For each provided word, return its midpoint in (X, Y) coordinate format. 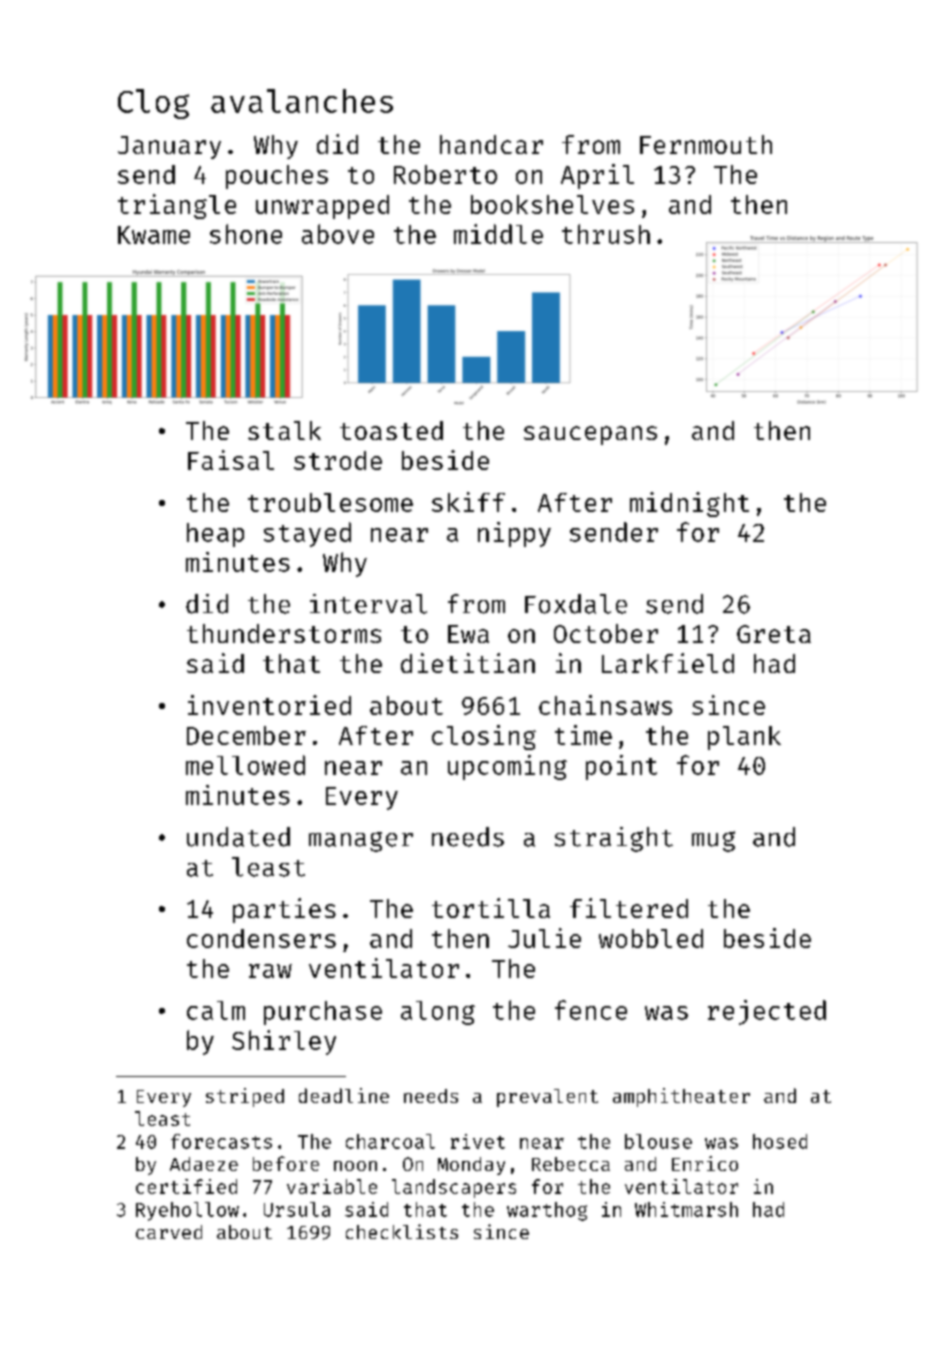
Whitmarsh (686, 1209)
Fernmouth (706, 144)
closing (484, 737)
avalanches (302, 101)
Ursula (297, 1209)
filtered (629, 908)
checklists (402, 1231)
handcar (491, 144)
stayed (307, 534)
